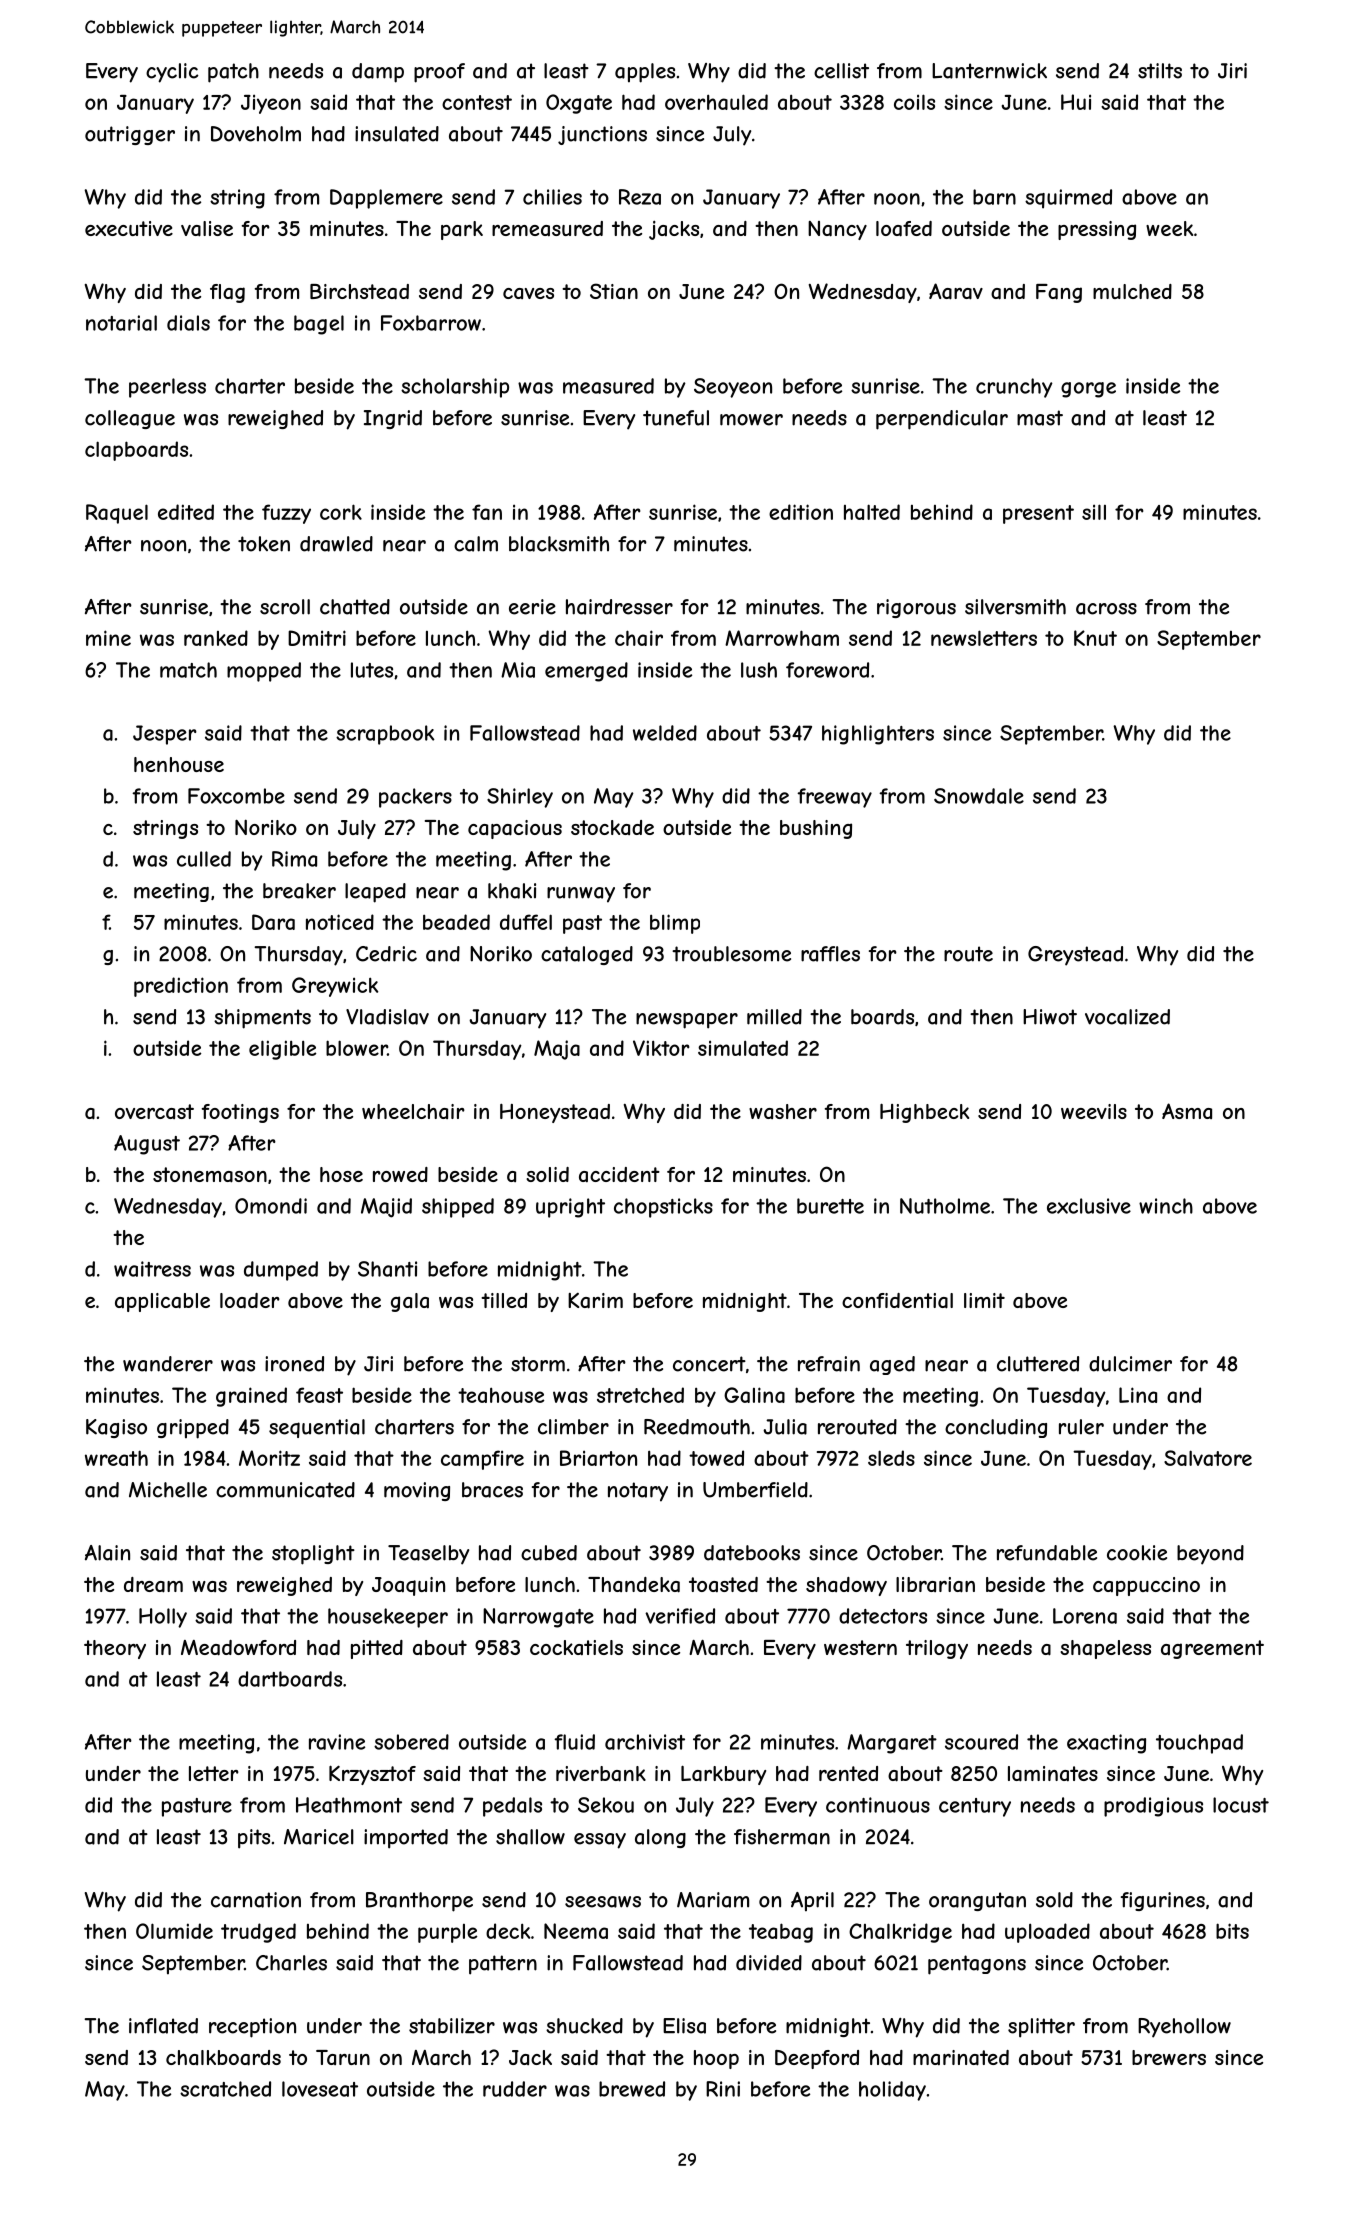 The width and height of the screenshot is (1355, 2231). Describe the element at coordinates (512, 891) in the screenshot. I see `khaki` at that location.
